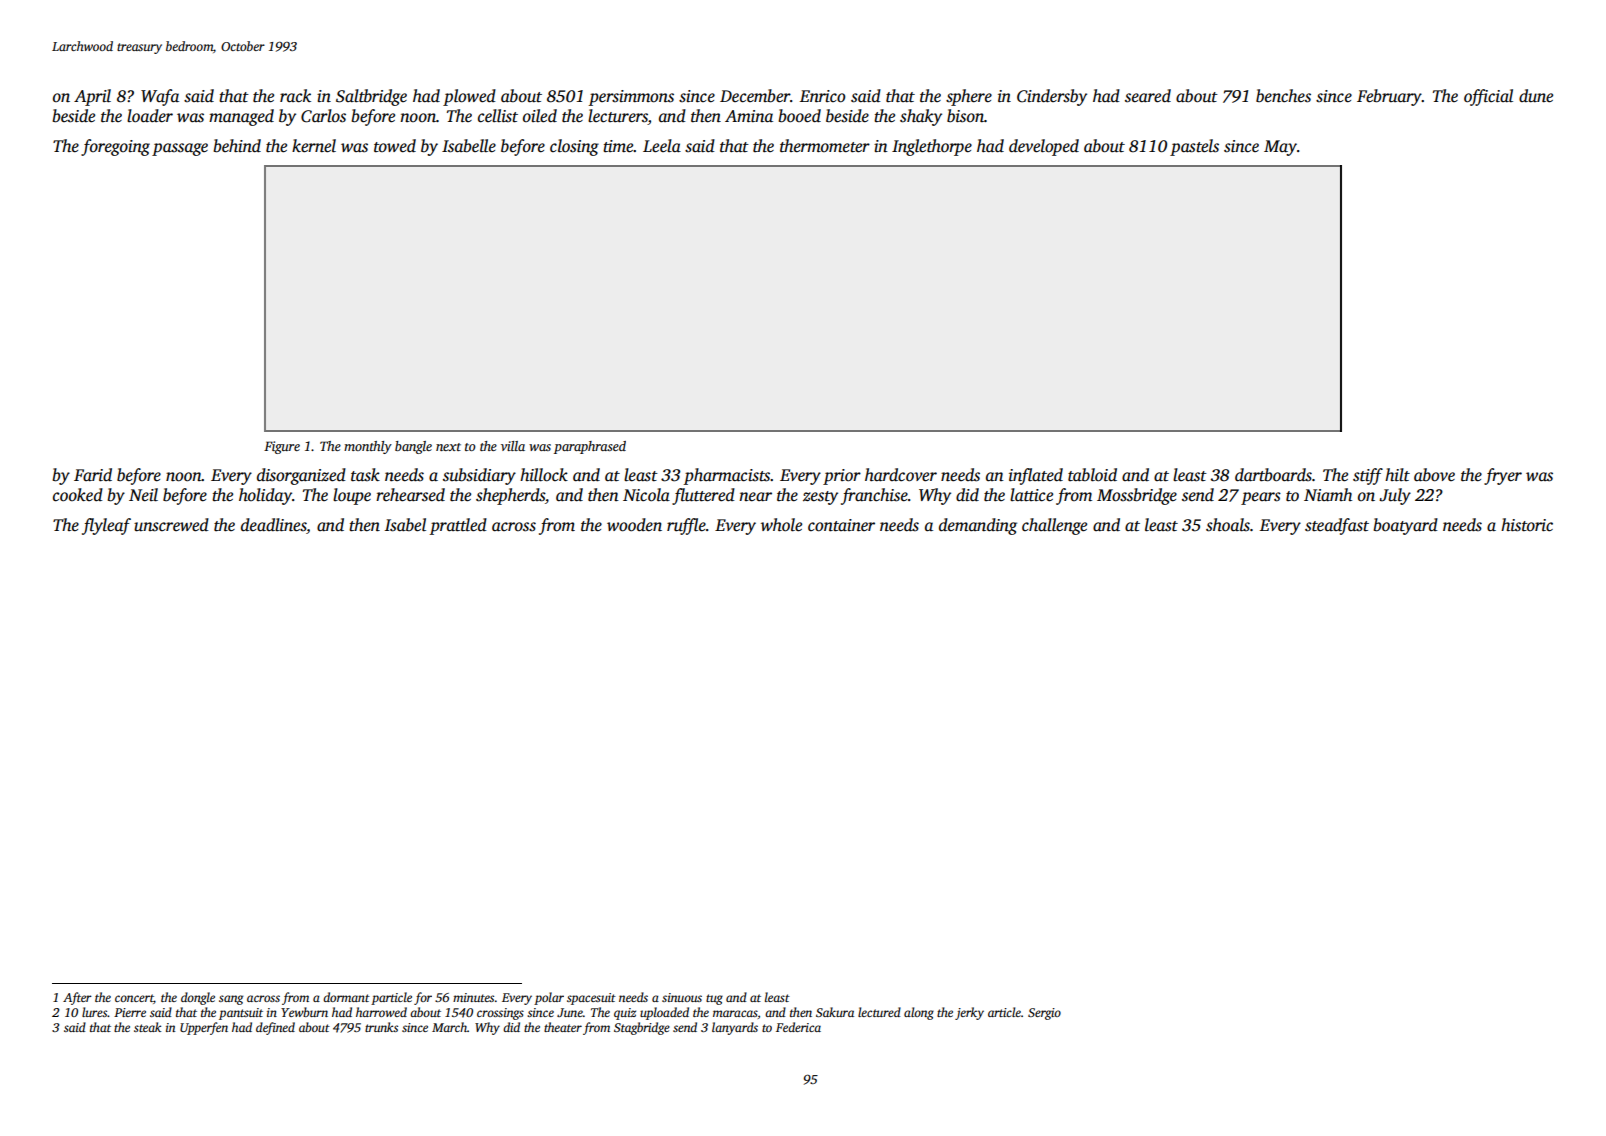 This image has height=1136, width=1606. Describe the element at coordinates (901, 475) in the image. I see `hardcover` at that location.
